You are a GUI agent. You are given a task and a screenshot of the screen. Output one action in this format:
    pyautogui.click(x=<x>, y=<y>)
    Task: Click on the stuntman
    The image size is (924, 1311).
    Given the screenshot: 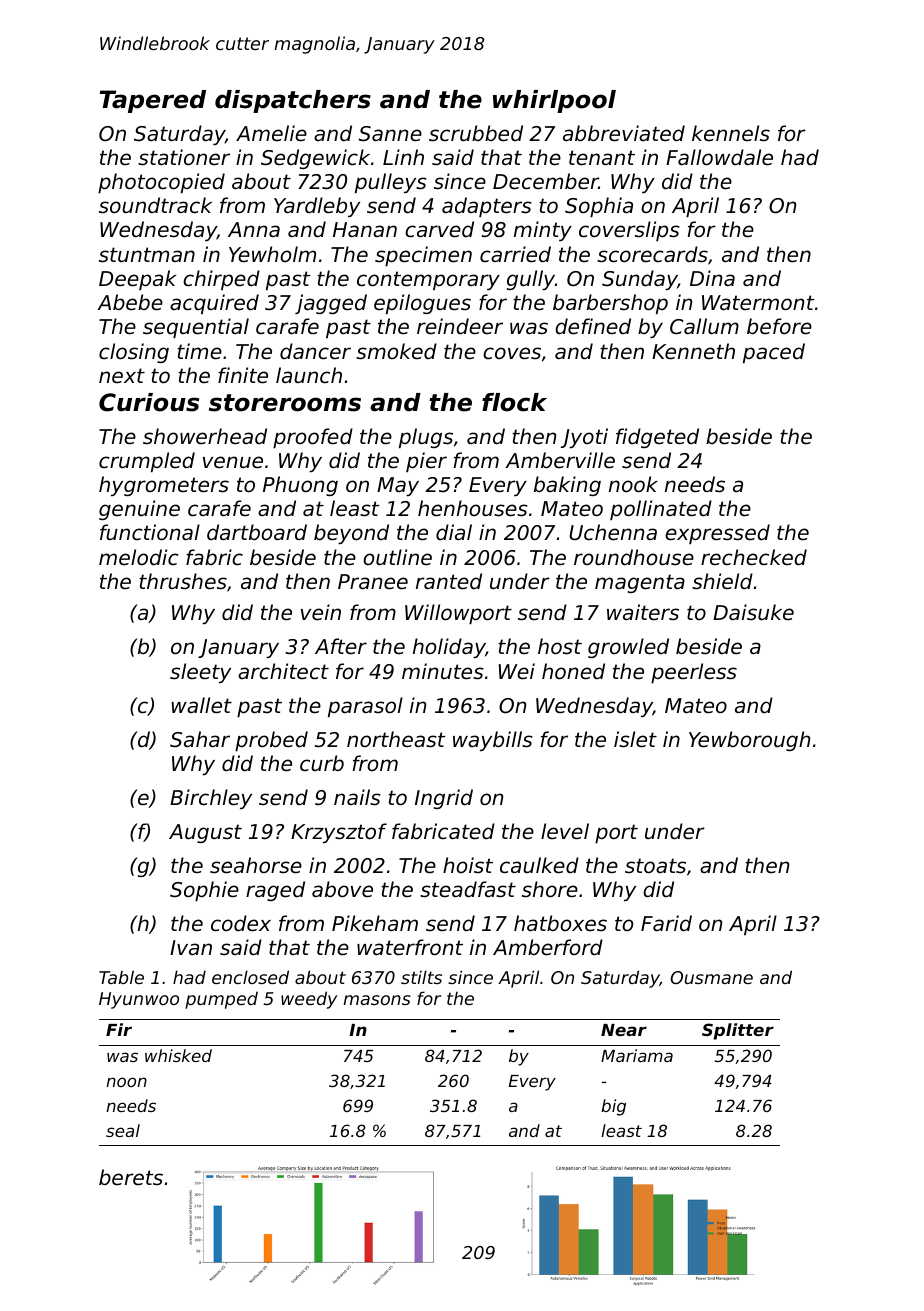 What is the action you would take?
    pyautogui.click(x=147, y=255)
